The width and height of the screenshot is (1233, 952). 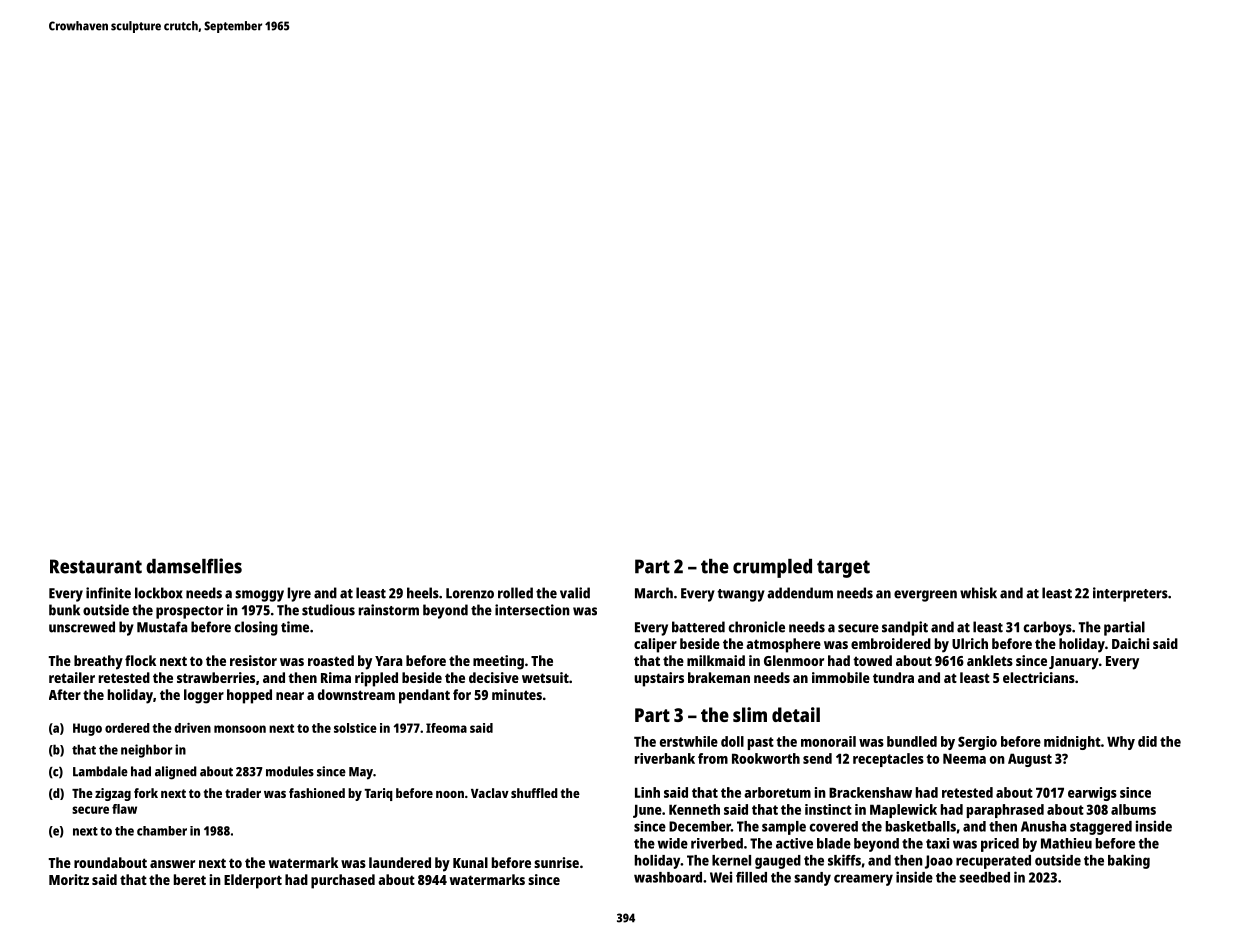 I want to click on basketballs, so click(x=921, y=826).
